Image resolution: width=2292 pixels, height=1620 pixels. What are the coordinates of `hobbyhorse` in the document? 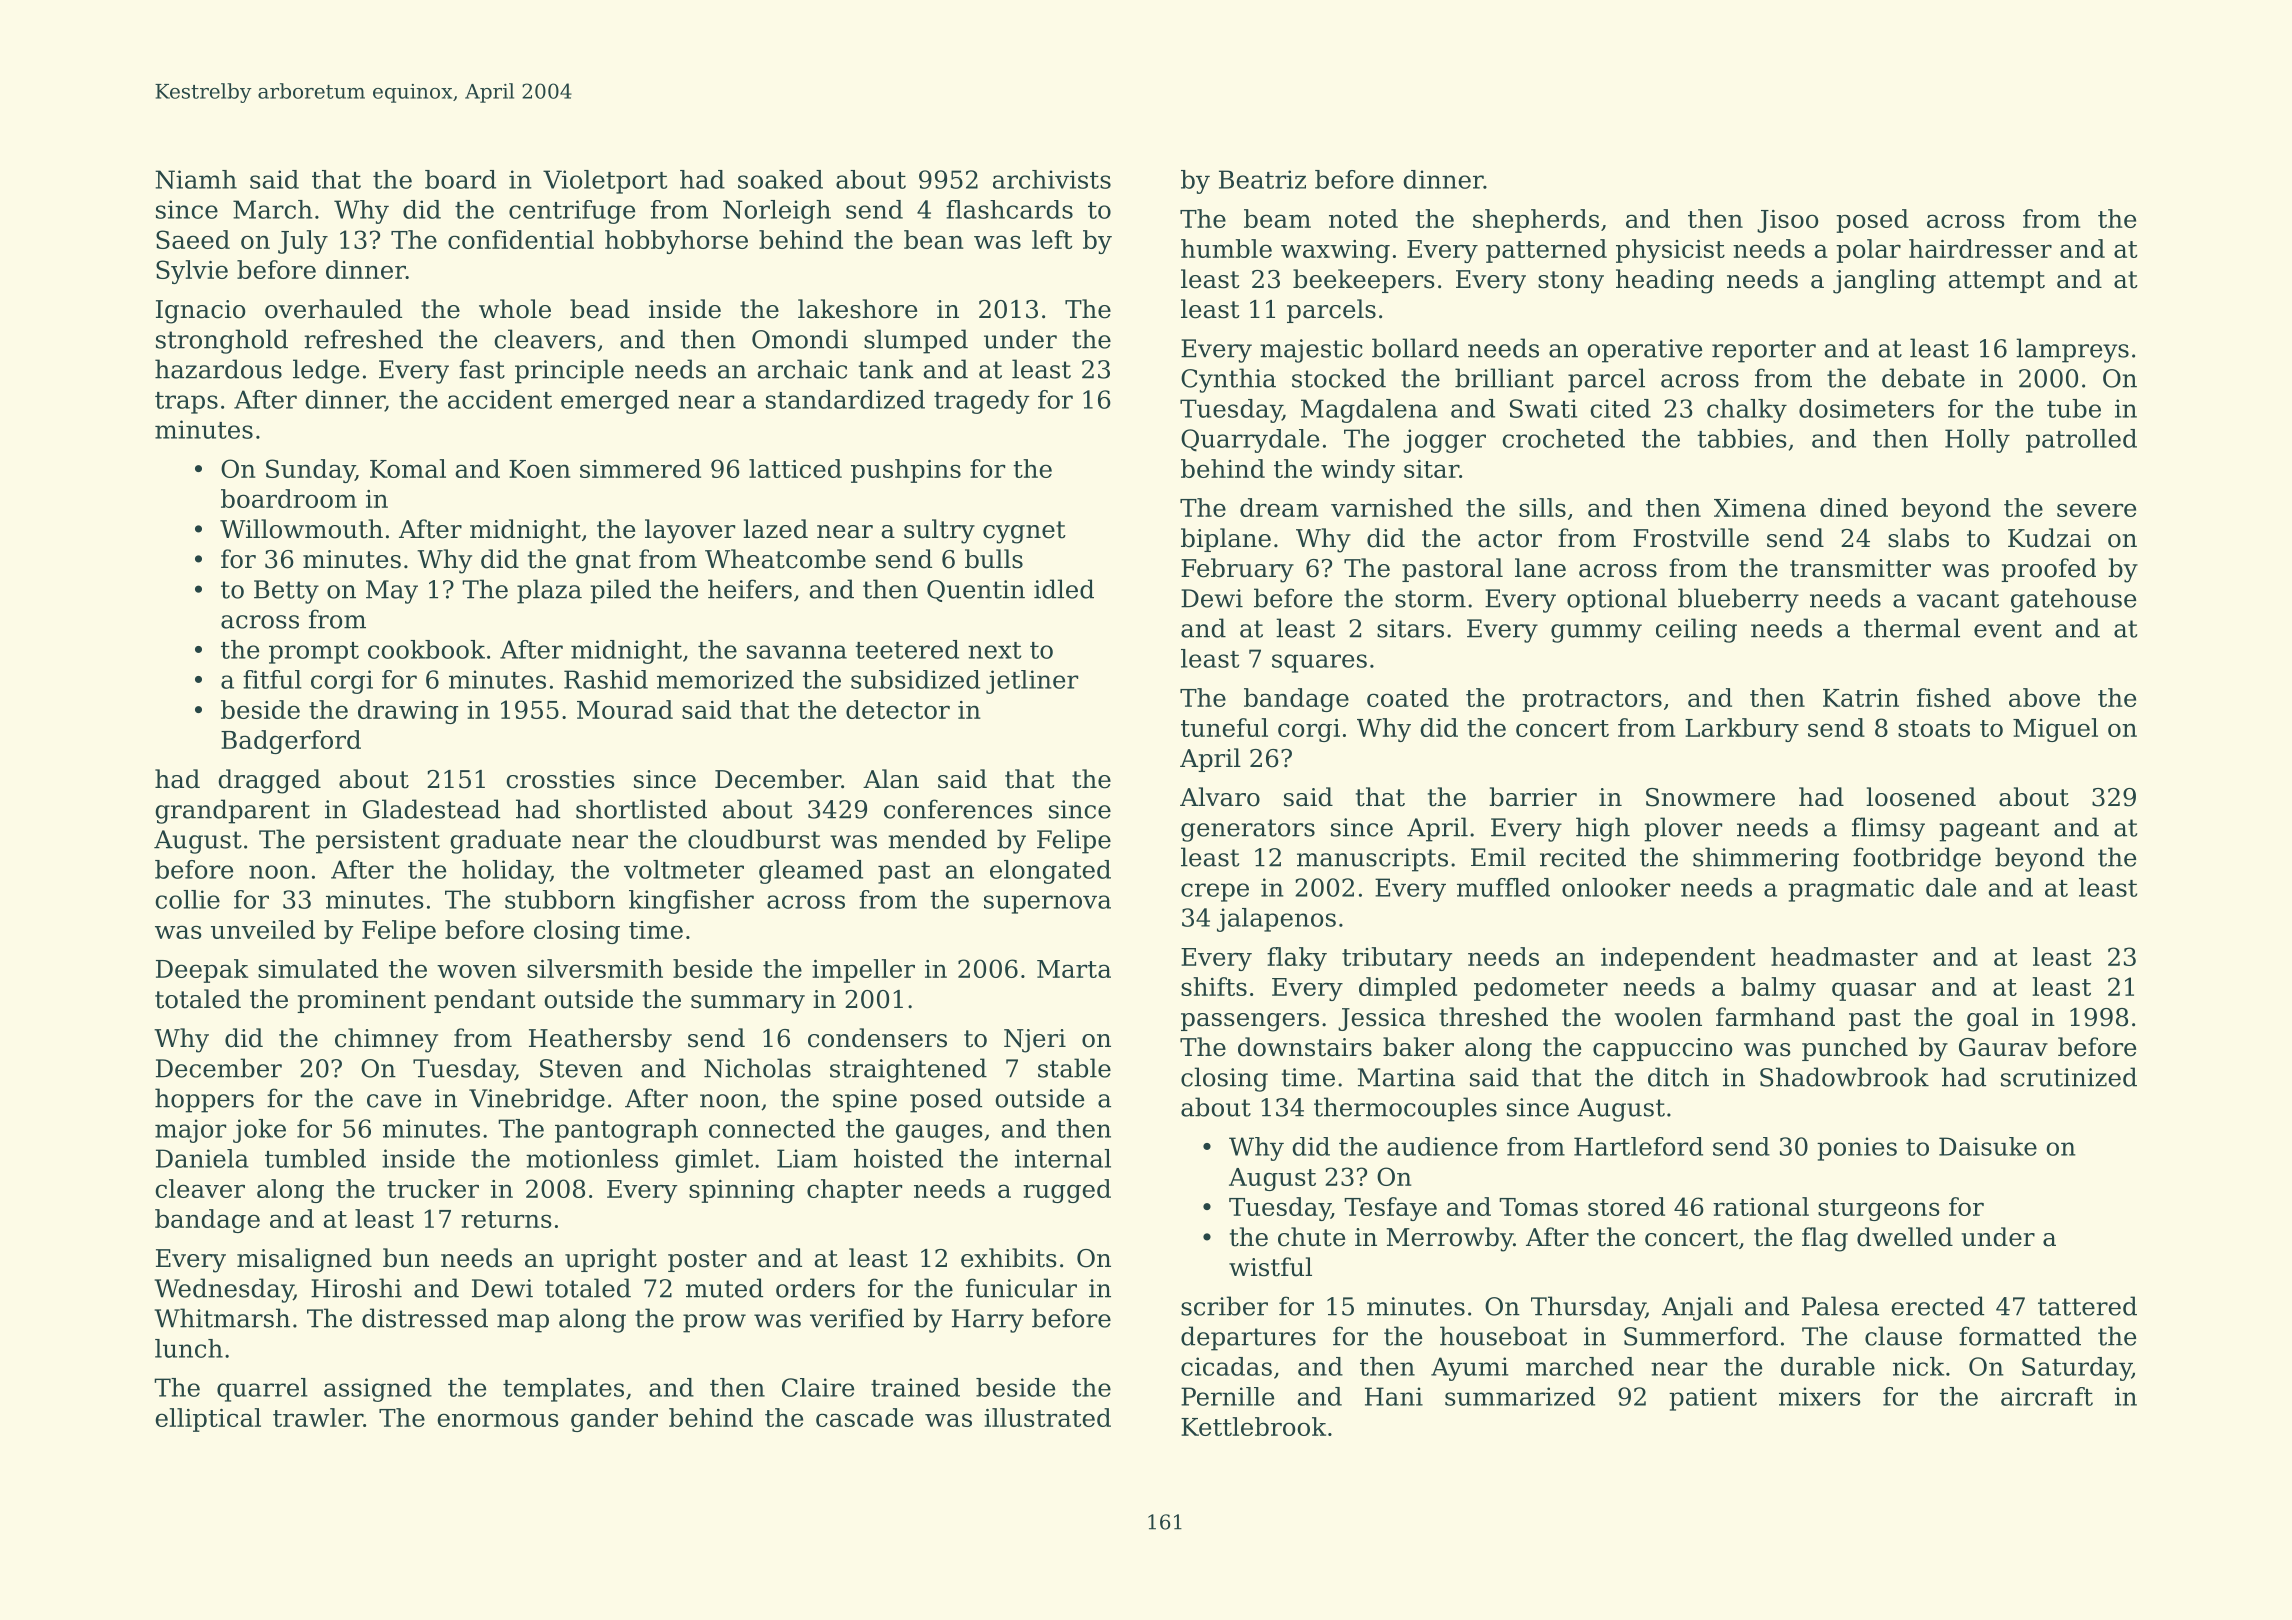 It's located at (676, 242).
